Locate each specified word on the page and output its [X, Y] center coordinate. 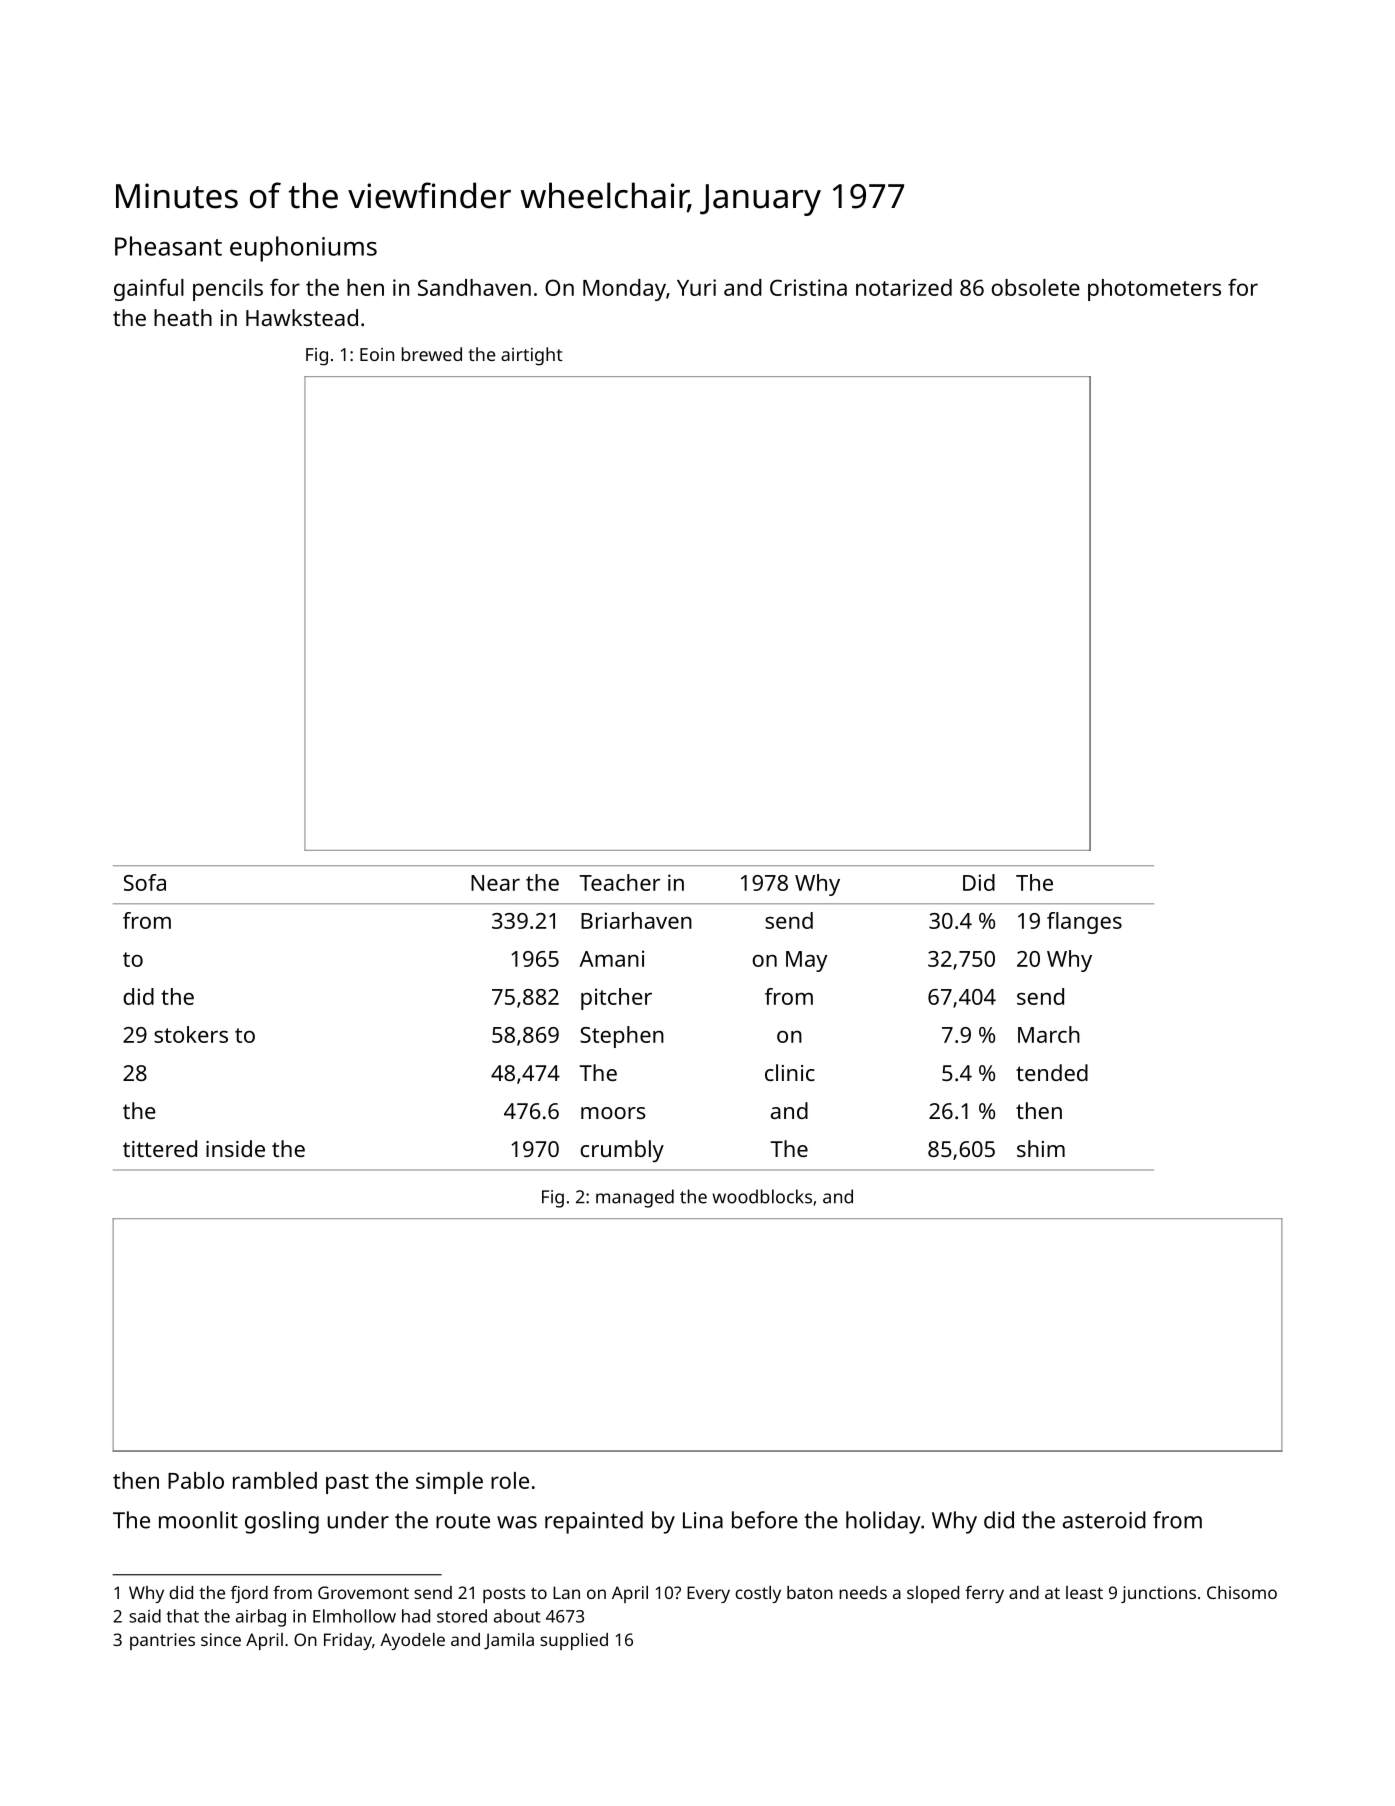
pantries [162, 1641]
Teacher [619, 882]
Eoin [377, 354]
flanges [1084, 923]
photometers [1154, 290]
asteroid [1104, 1520]
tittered [160, 1148]
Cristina [808, 287]
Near [495, 883]
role [510, 1480]
